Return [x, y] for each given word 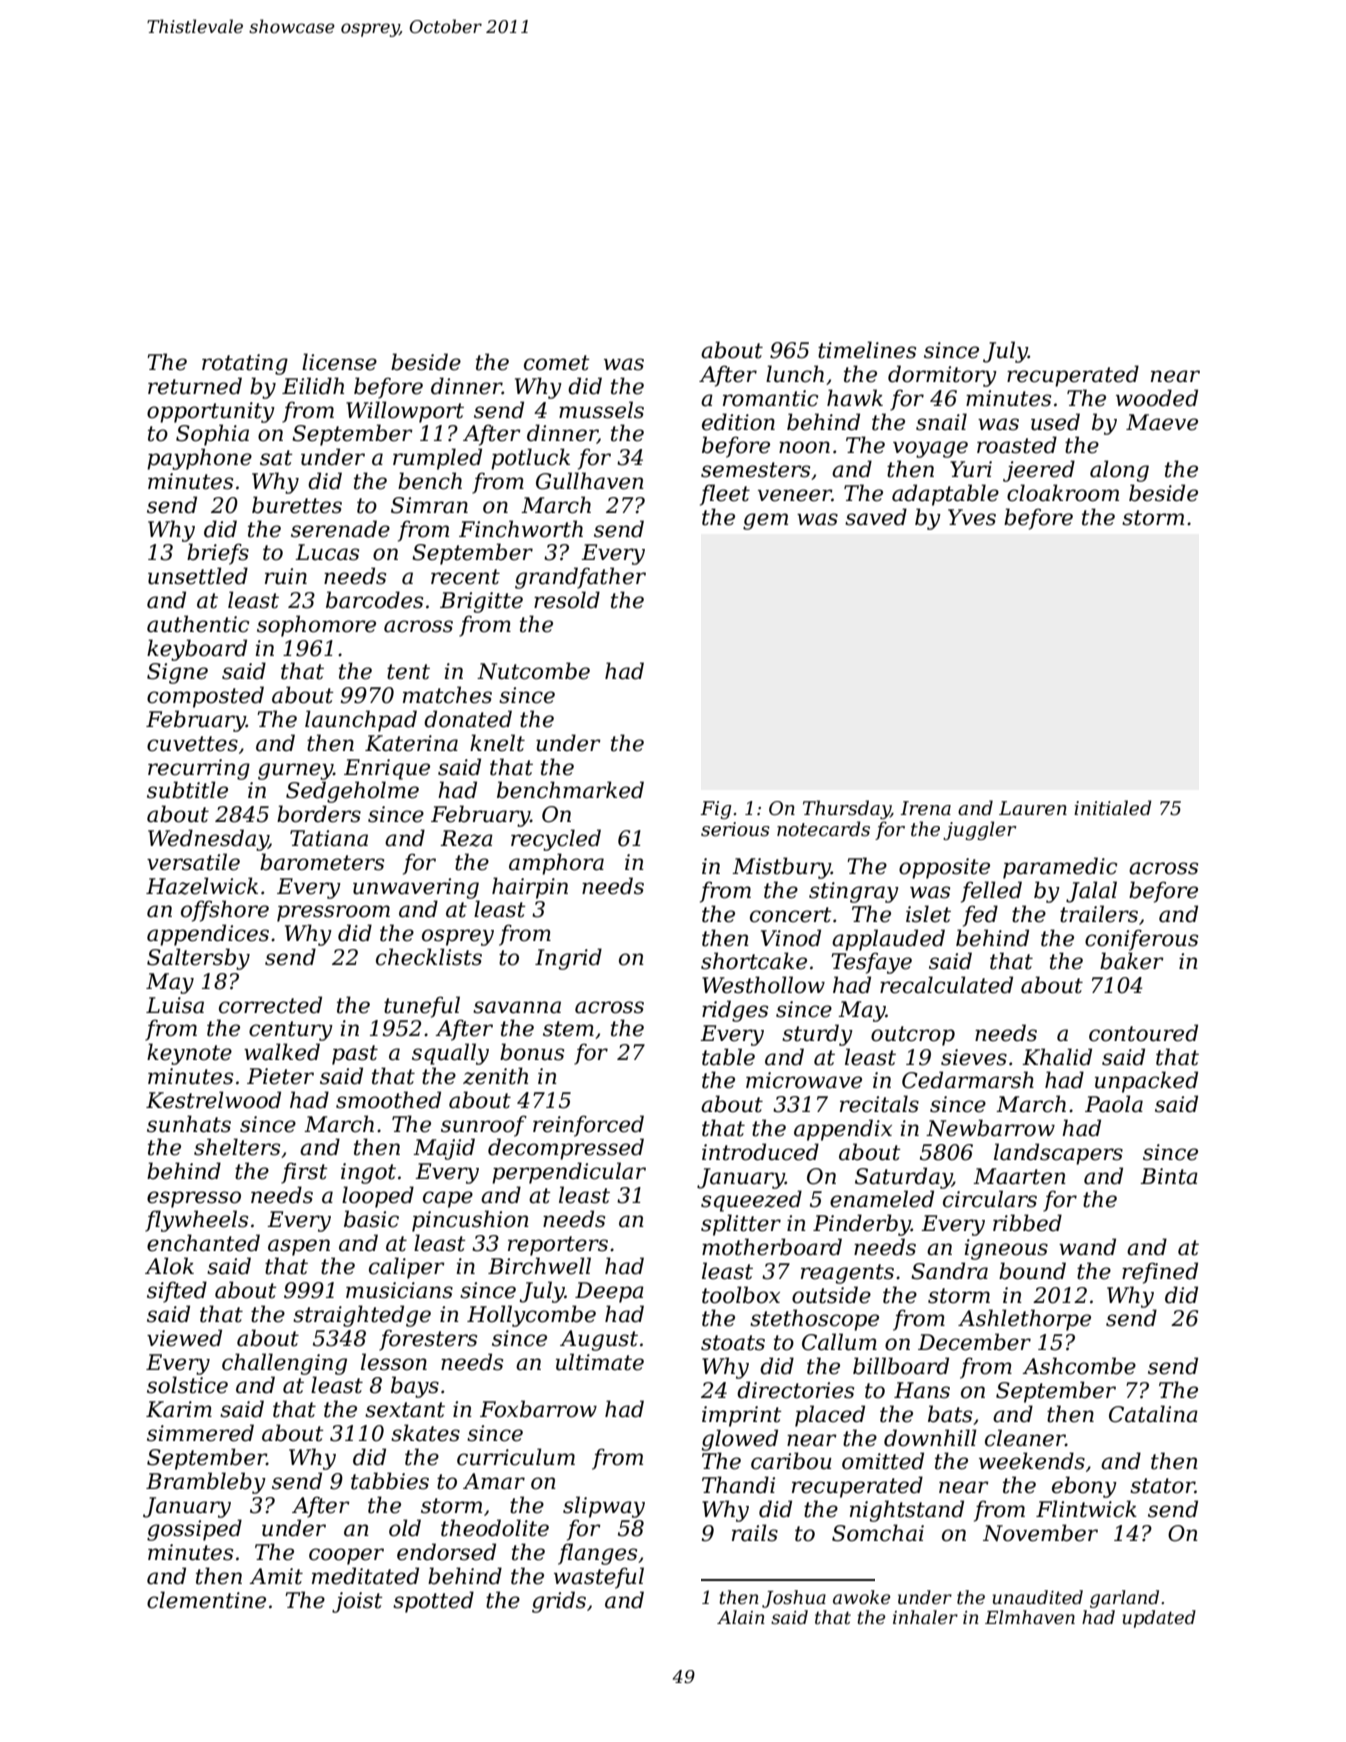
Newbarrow [990, 1128]
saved [876, 517]
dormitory [942, 376]
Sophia [212, 435]
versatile [193, 862]
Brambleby [206, 1483]
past [355, 1055]
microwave [804, 1080]
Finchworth [521, 529]
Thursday [847, 809]
